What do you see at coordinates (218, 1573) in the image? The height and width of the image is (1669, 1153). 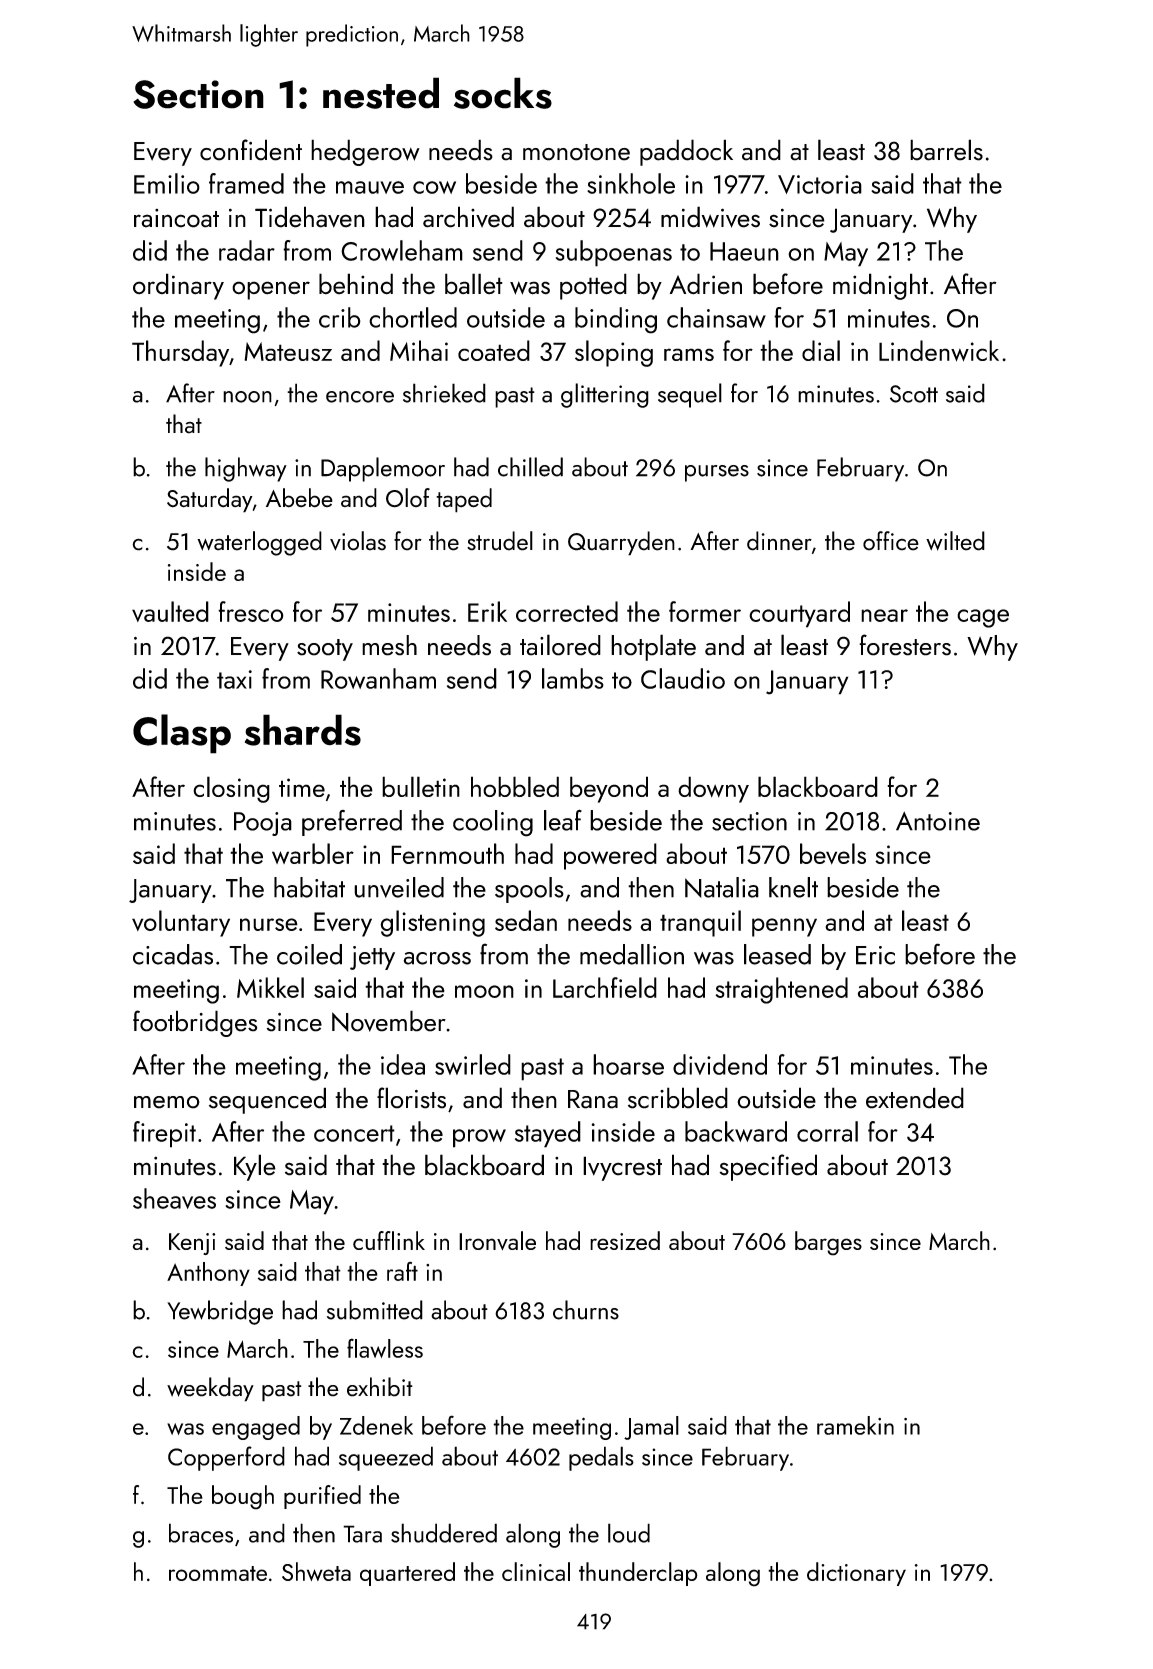 I see `roommate` at bounding box center [218, 1573].
